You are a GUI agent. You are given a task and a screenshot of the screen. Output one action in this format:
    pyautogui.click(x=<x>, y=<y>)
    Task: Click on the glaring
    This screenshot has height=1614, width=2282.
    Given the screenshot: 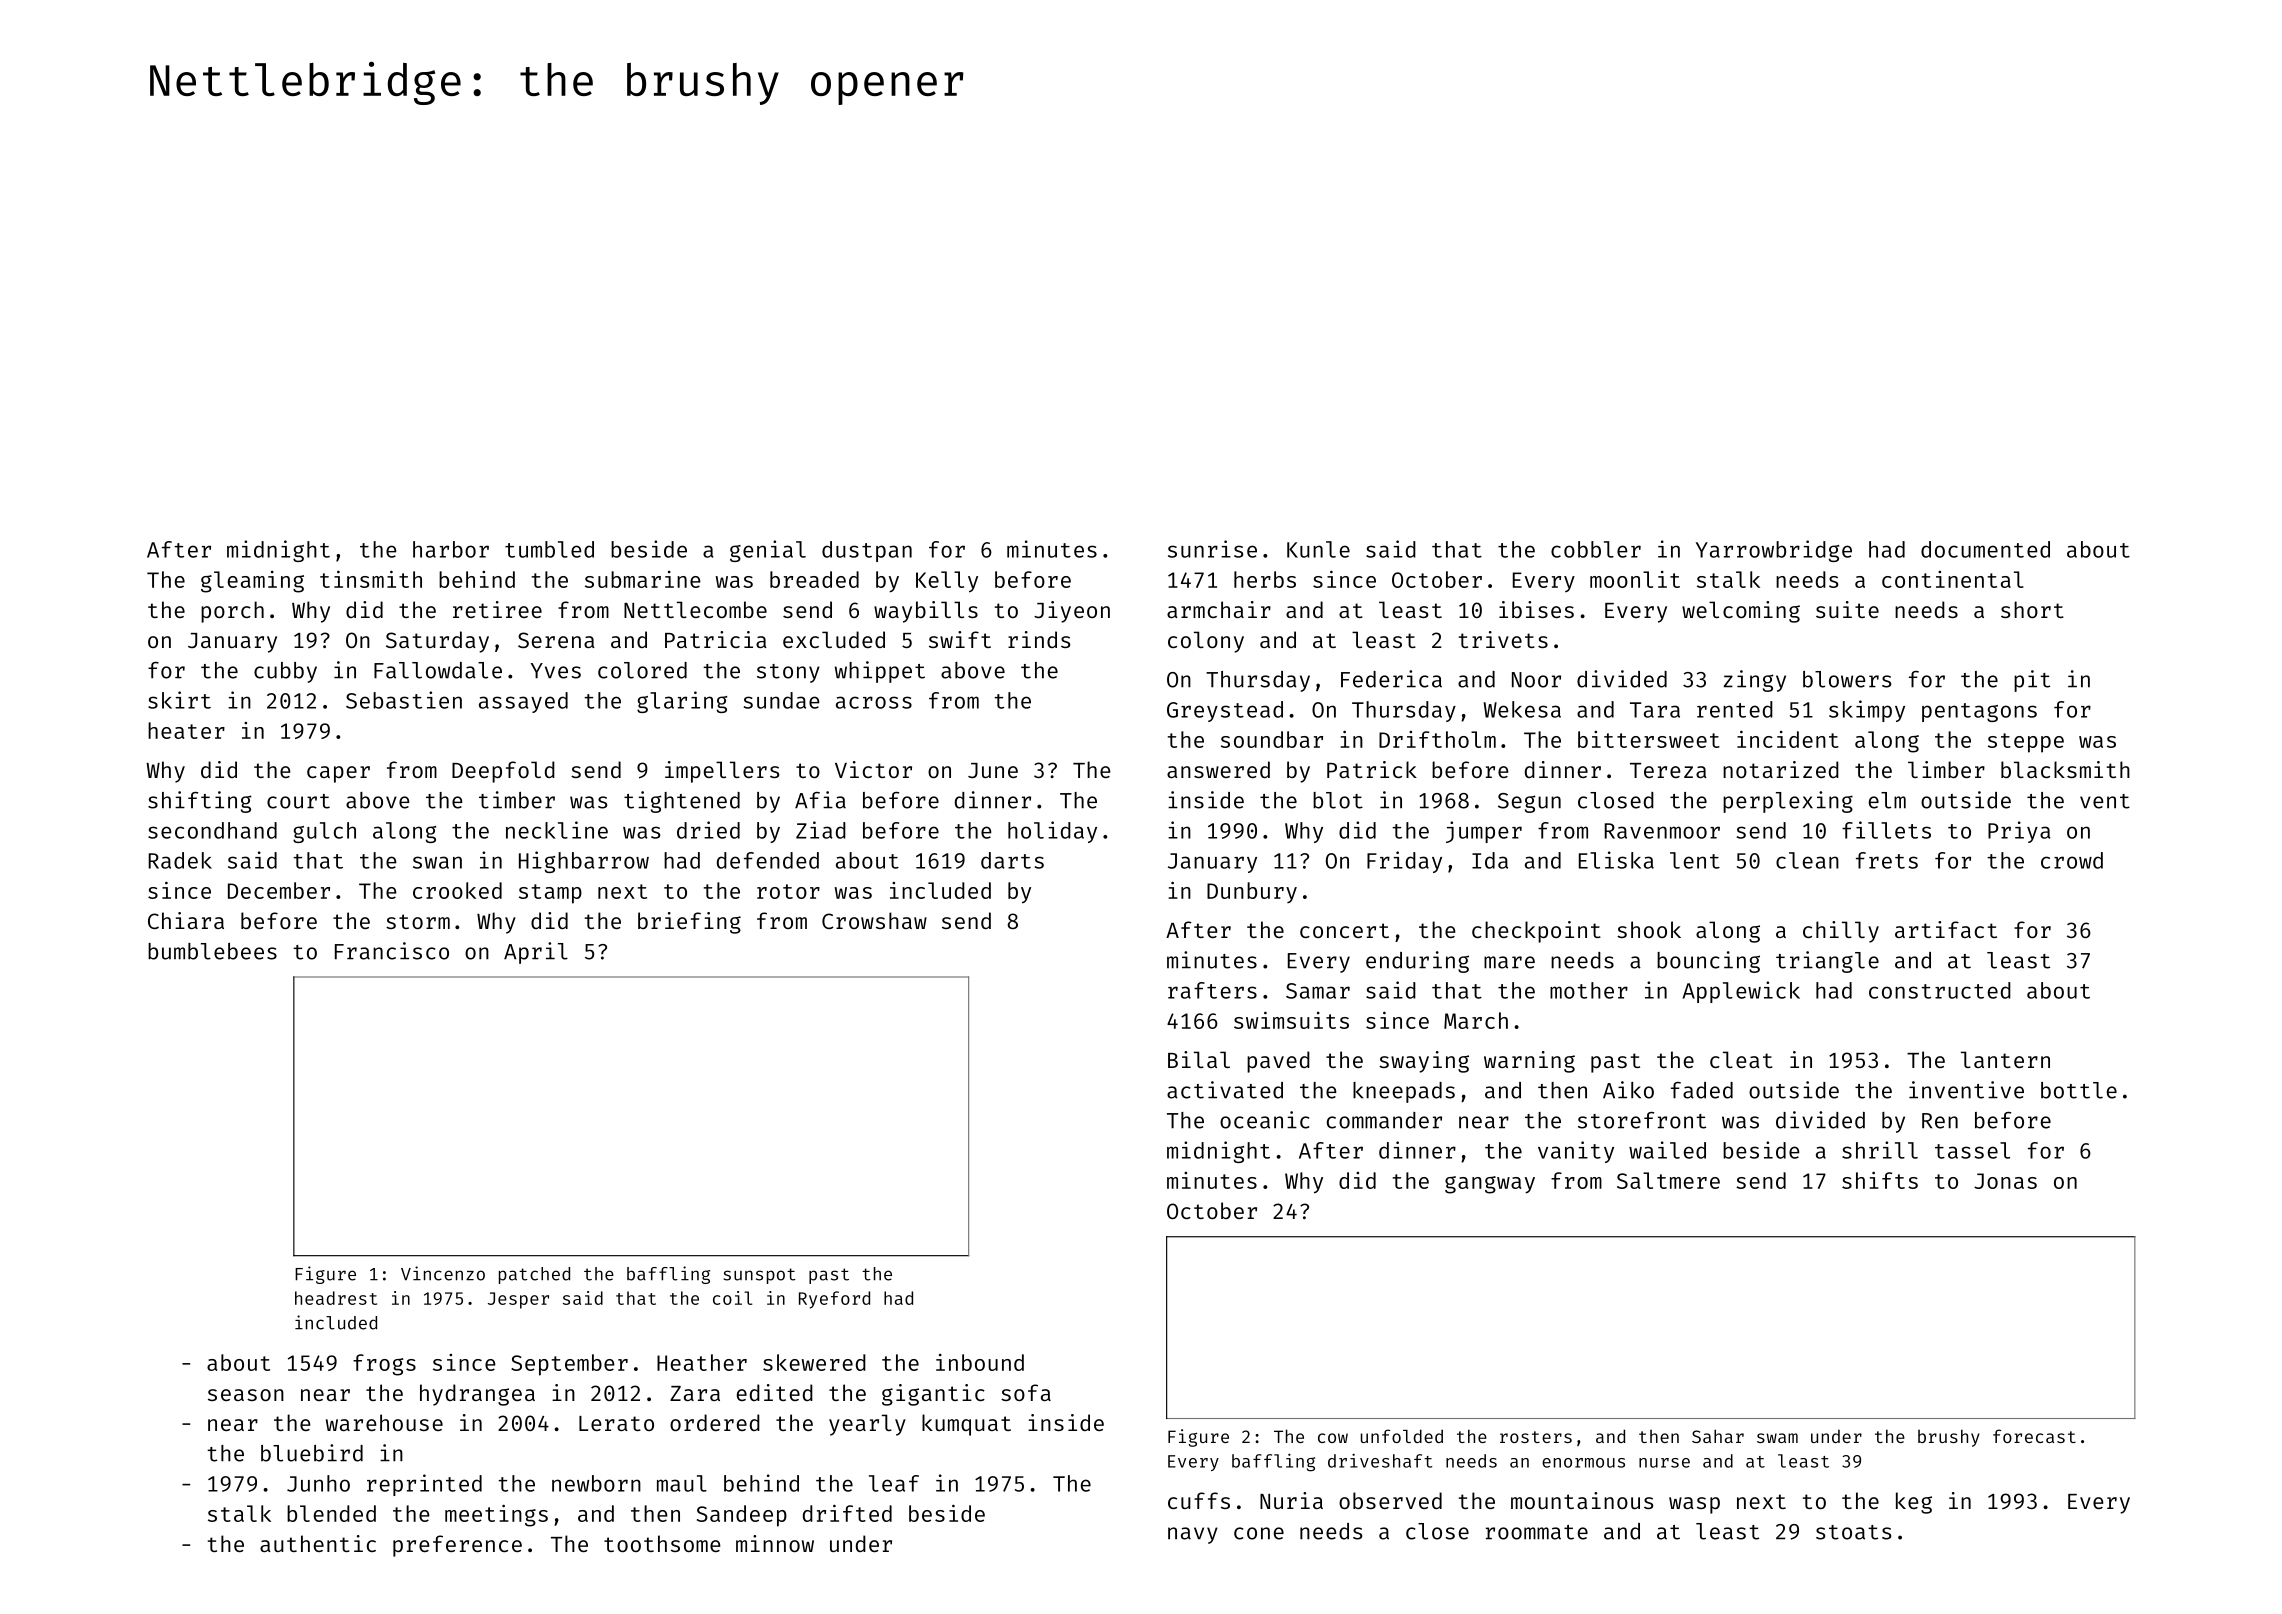 What is the action you would take?
    pyautogui.click(x=682, y=702)
